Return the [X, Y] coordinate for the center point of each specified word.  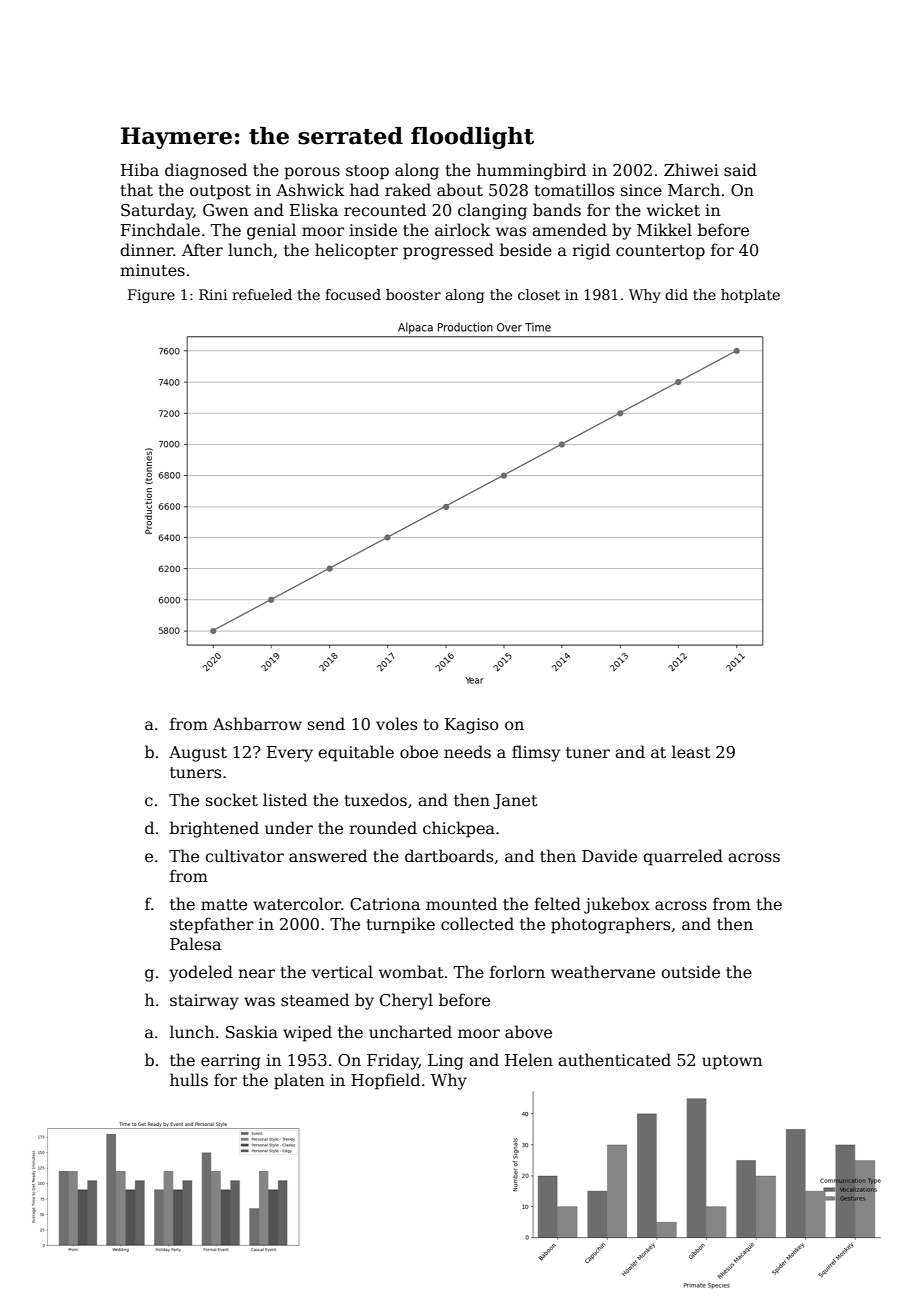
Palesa [195, 943]
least [691, 752]
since [641, 190]
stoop [367, 172]
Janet [515, 801]
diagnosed [206, 171]
